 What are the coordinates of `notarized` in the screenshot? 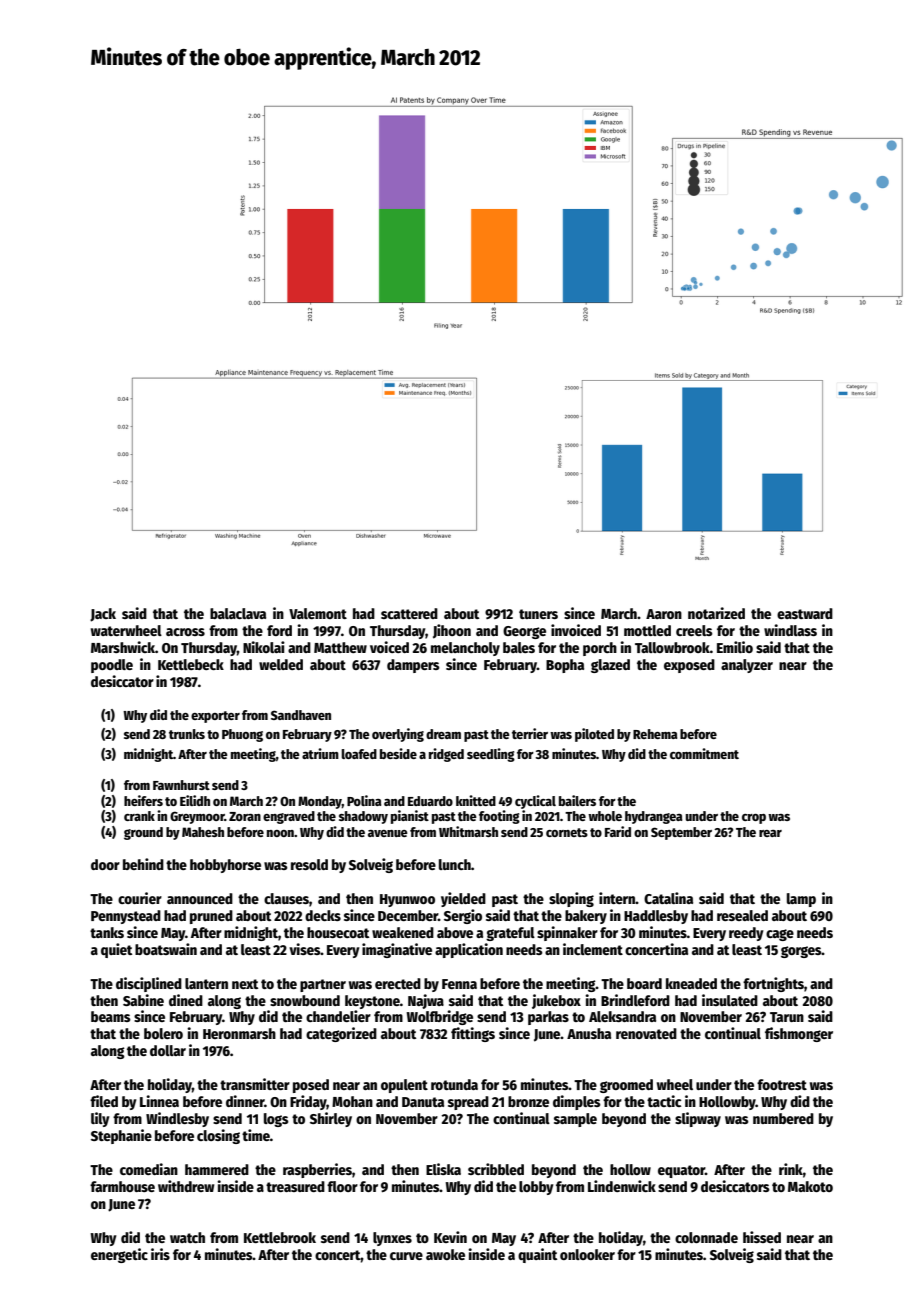 It's located at (716, 613).
